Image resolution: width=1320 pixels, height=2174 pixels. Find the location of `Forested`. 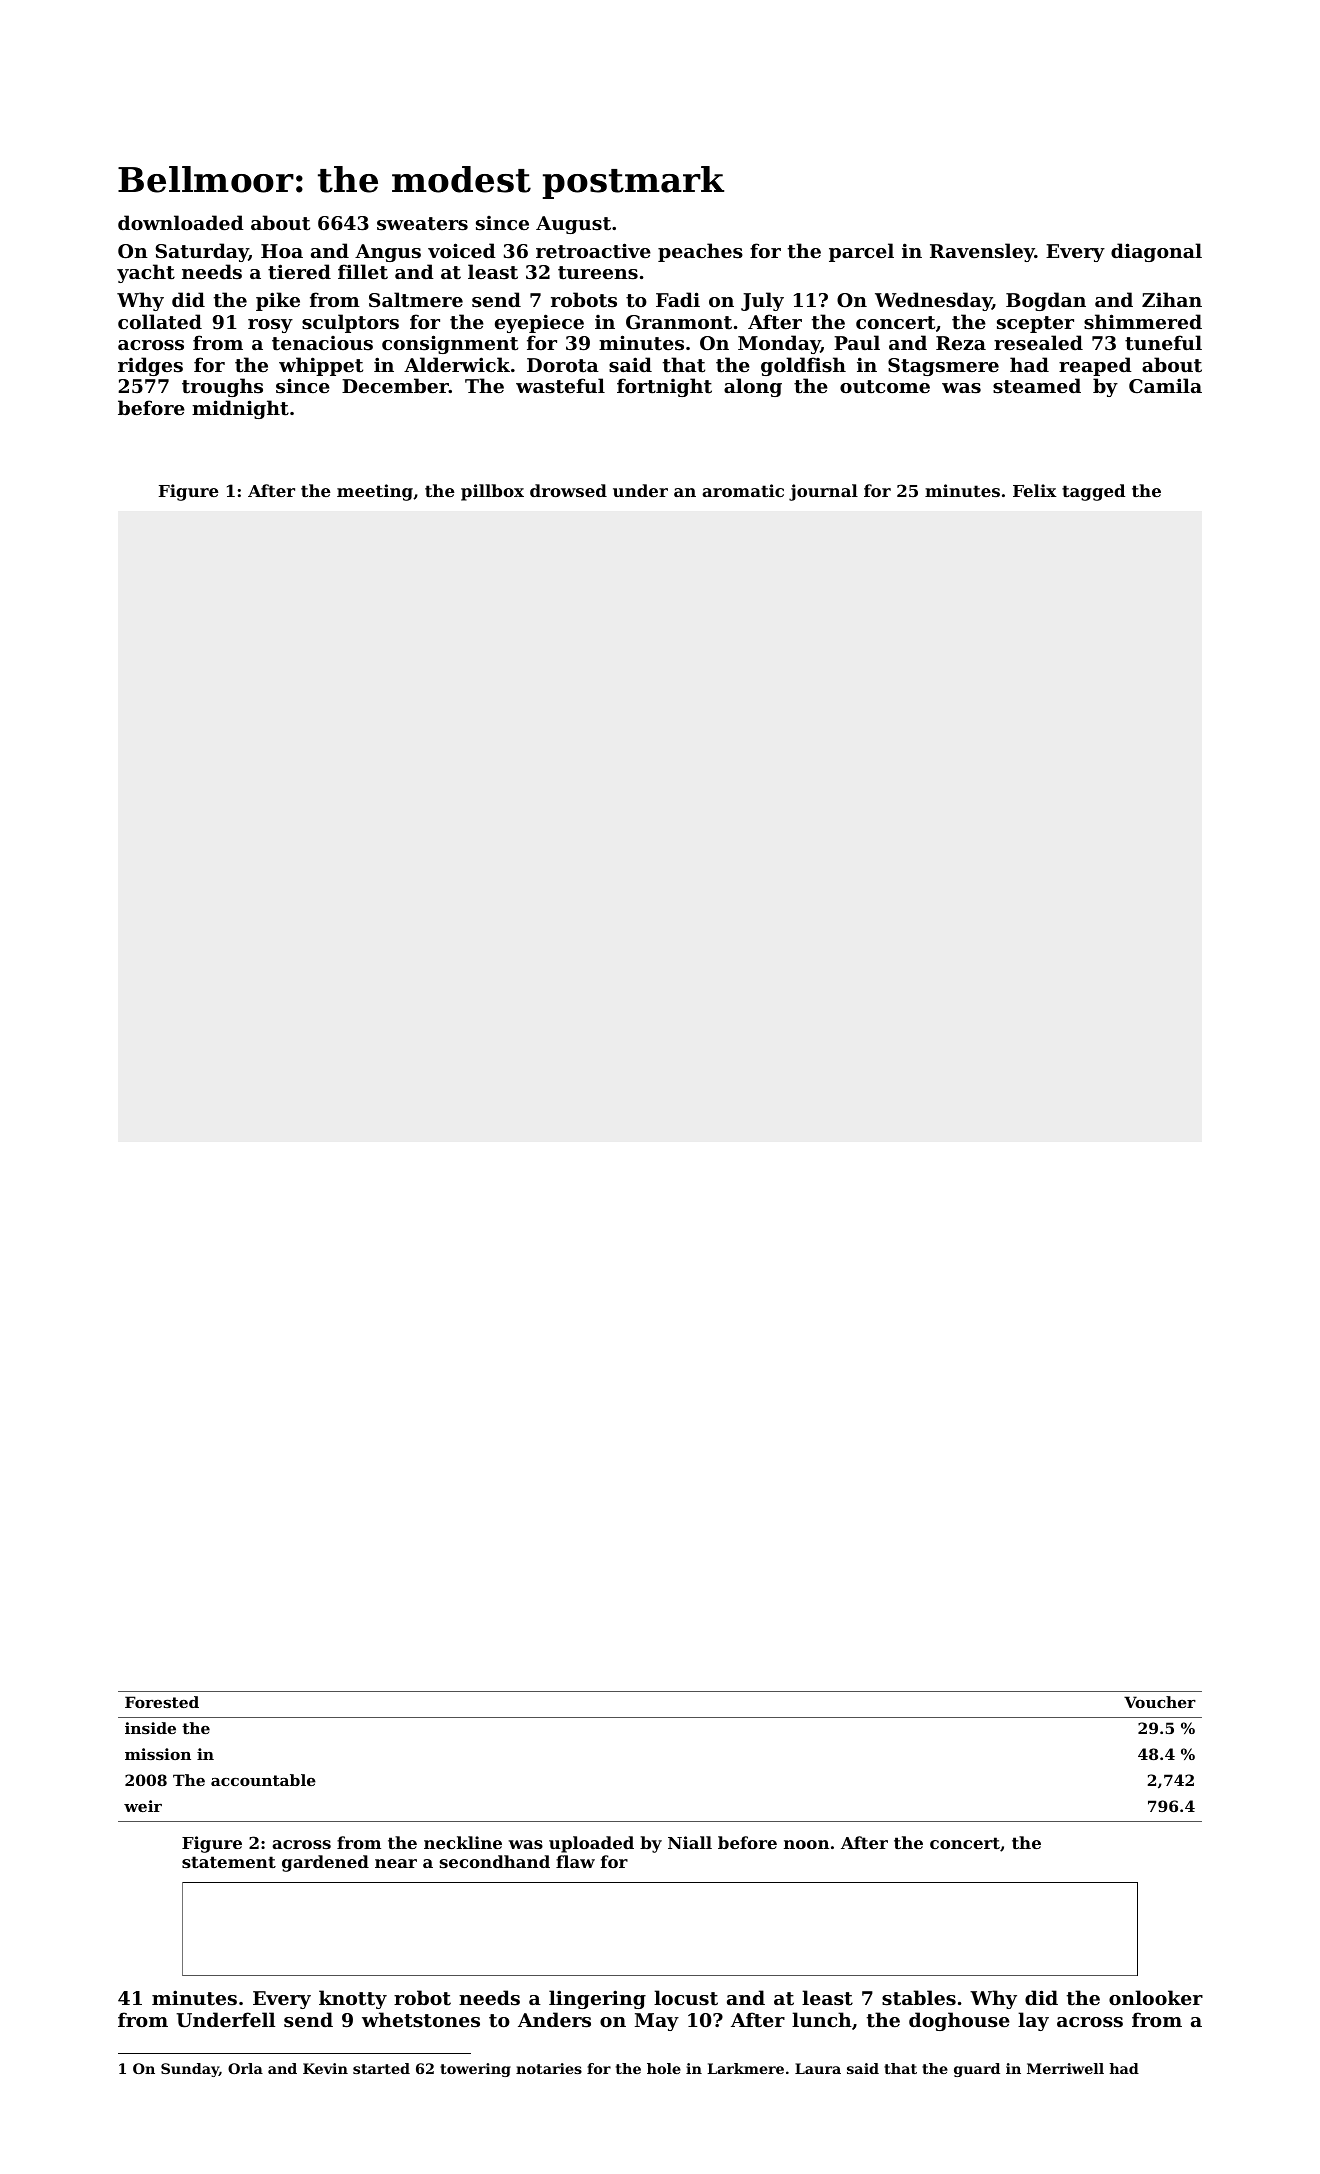

Forested is located at coordinates (162, 1702).
